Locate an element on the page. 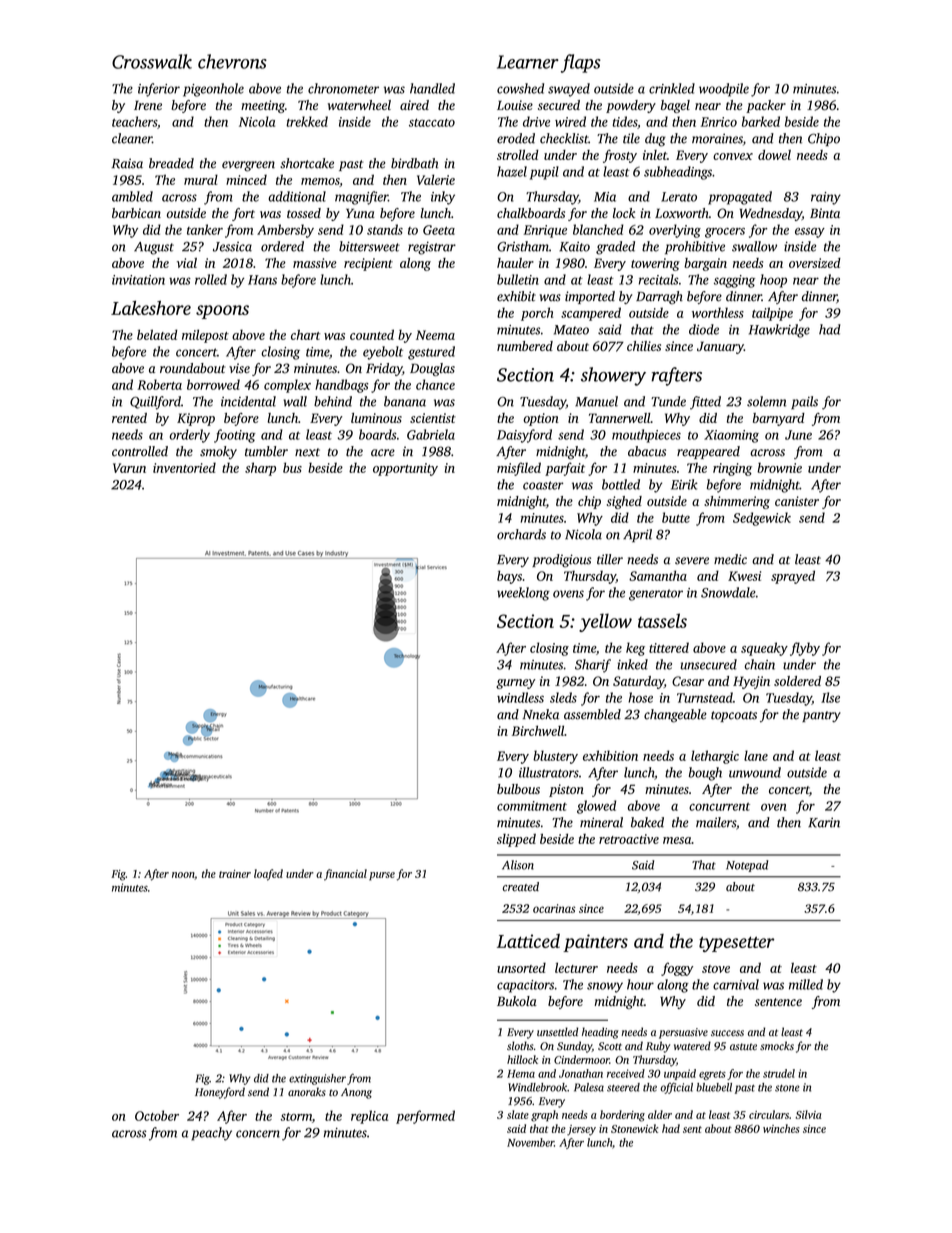  purse is located at coordinates (382, 876).
